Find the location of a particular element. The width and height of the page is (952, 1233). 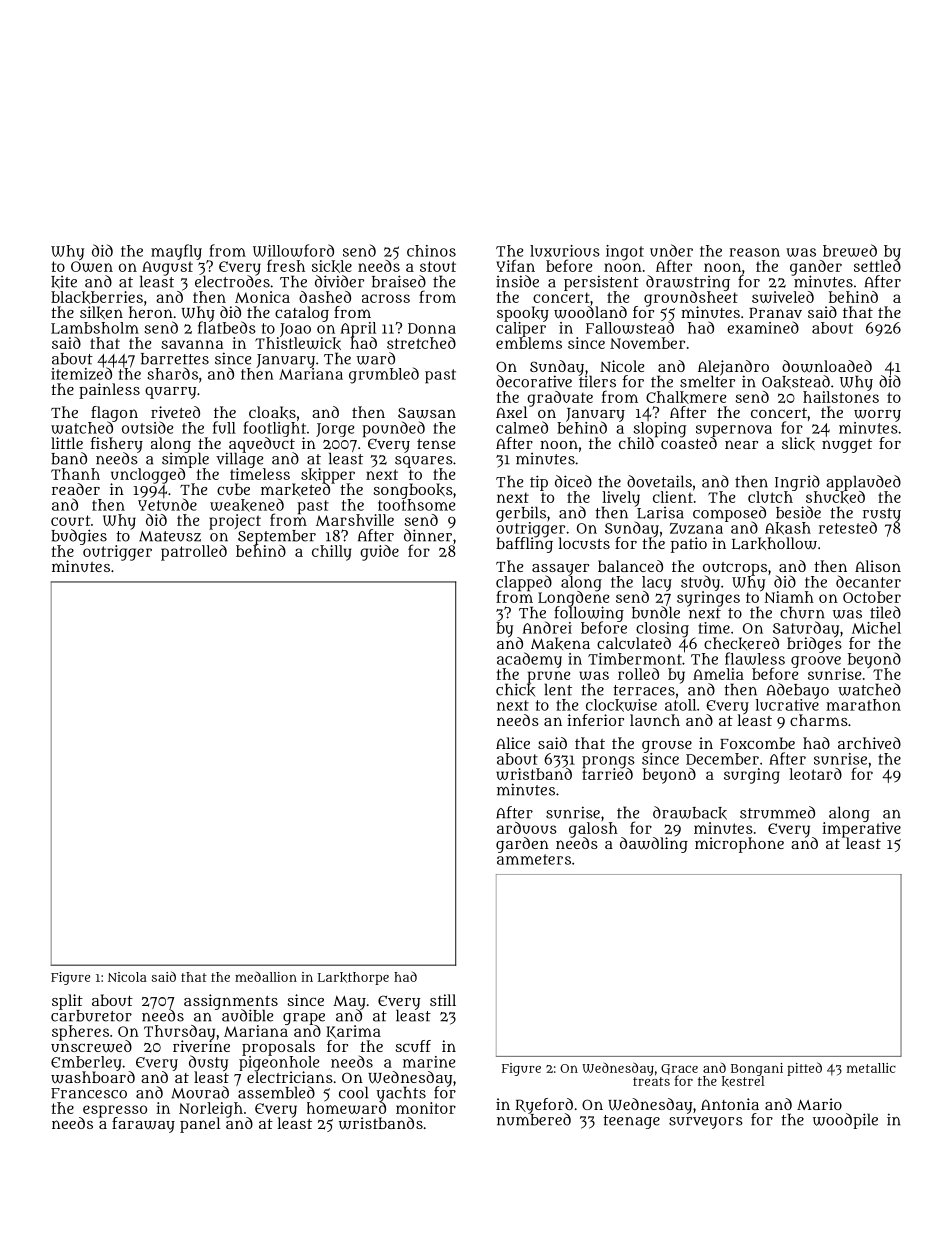

strummed is located at coordinates (777, 812).
